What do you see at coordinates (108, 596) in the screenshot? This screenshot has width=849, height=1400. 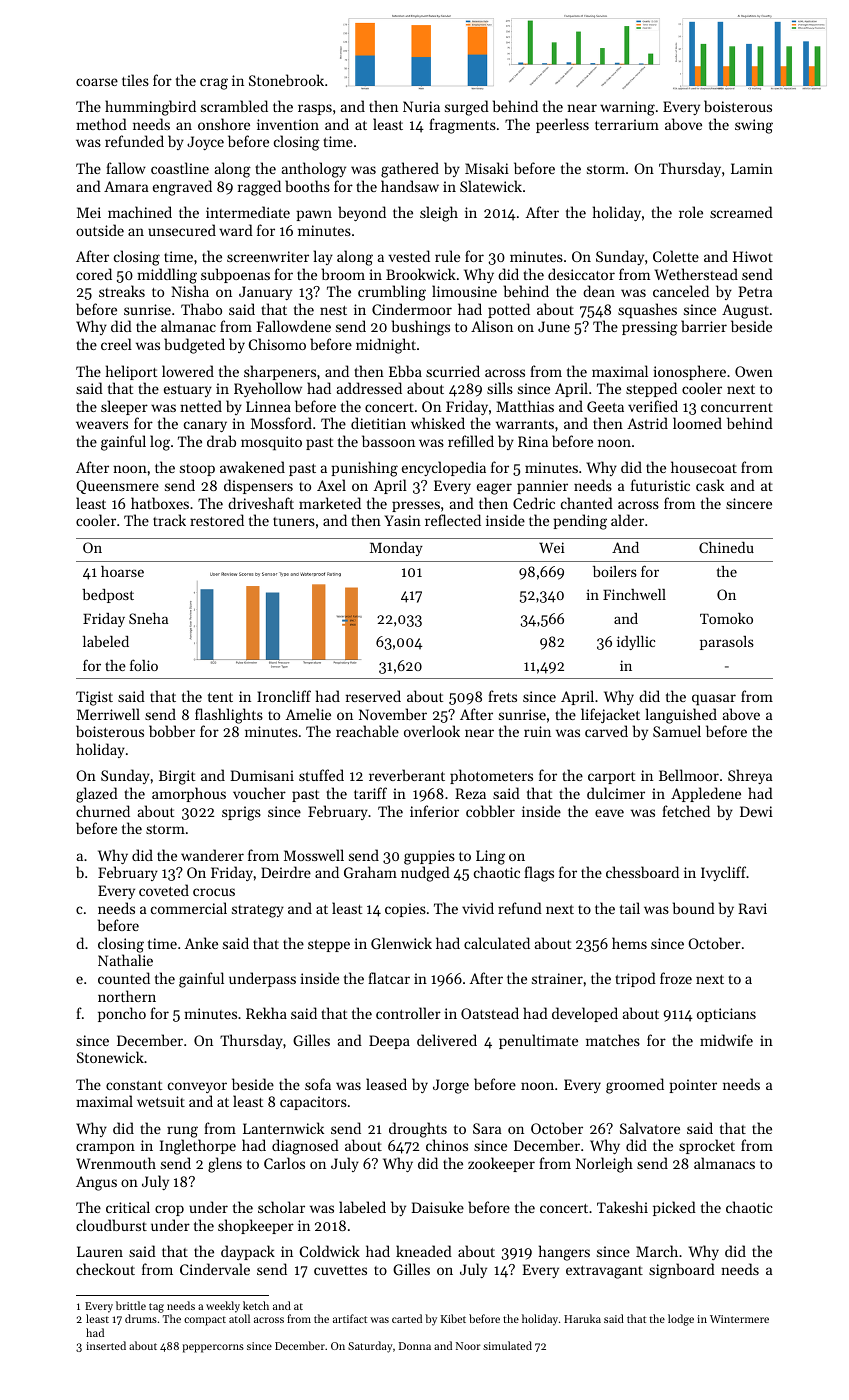 I see `bedpost` at bounding box center [108, 596].
